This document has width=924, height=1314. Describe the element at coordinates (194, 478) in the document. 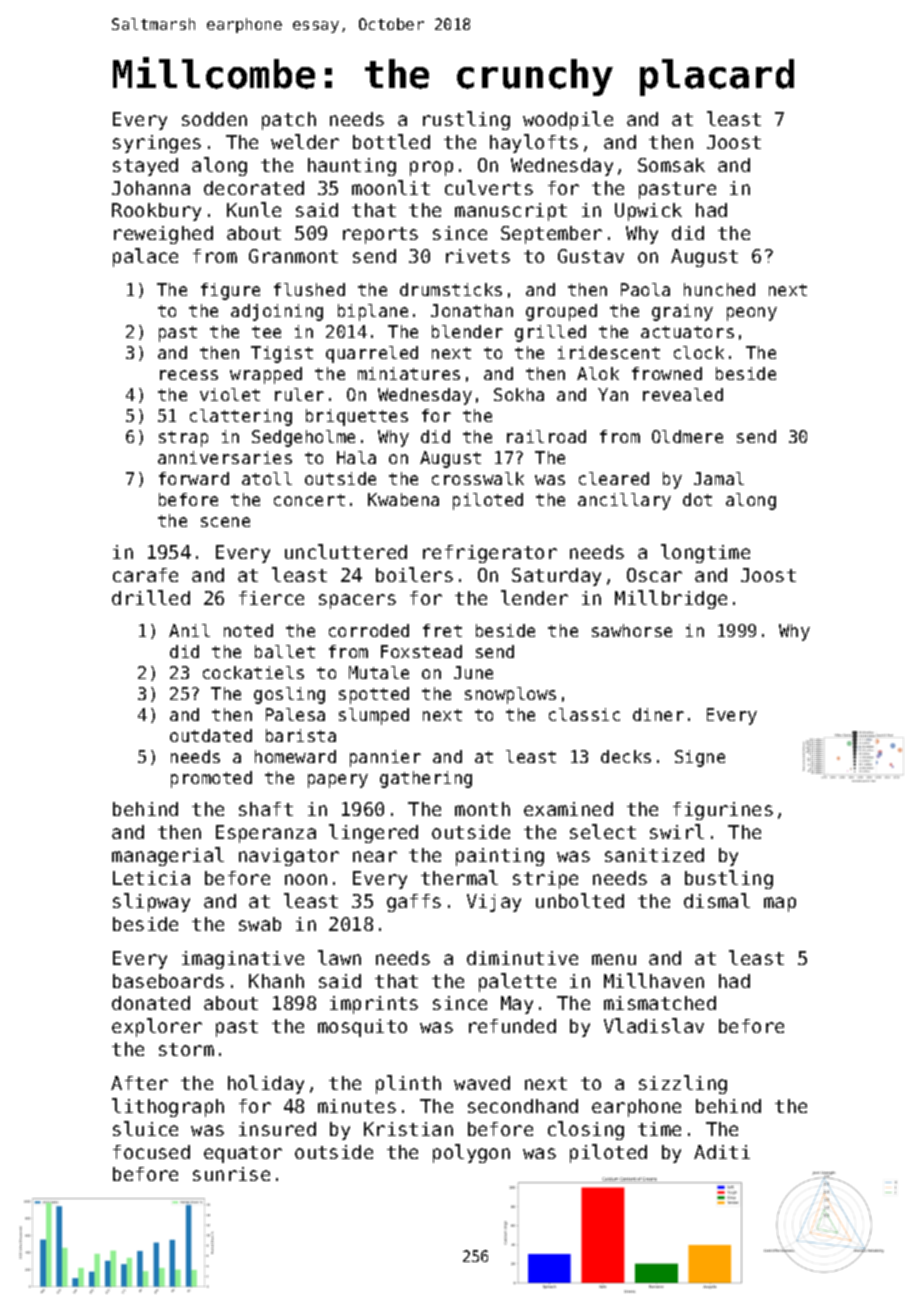

I see `forward` at that location.
